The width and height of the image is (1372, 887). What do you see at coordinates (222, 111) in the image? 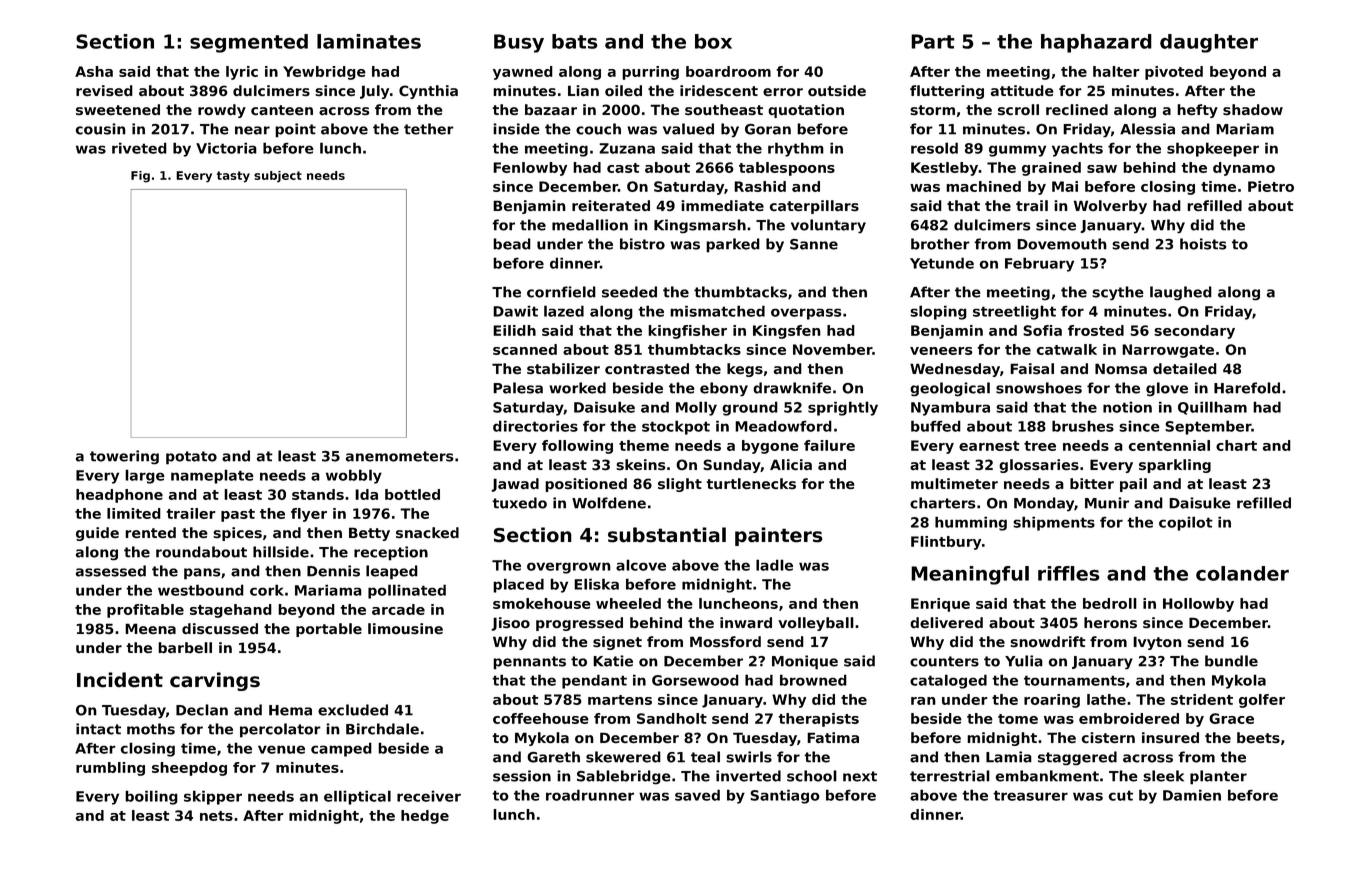
I see `rowdy` at bounding box center [222, 111].
